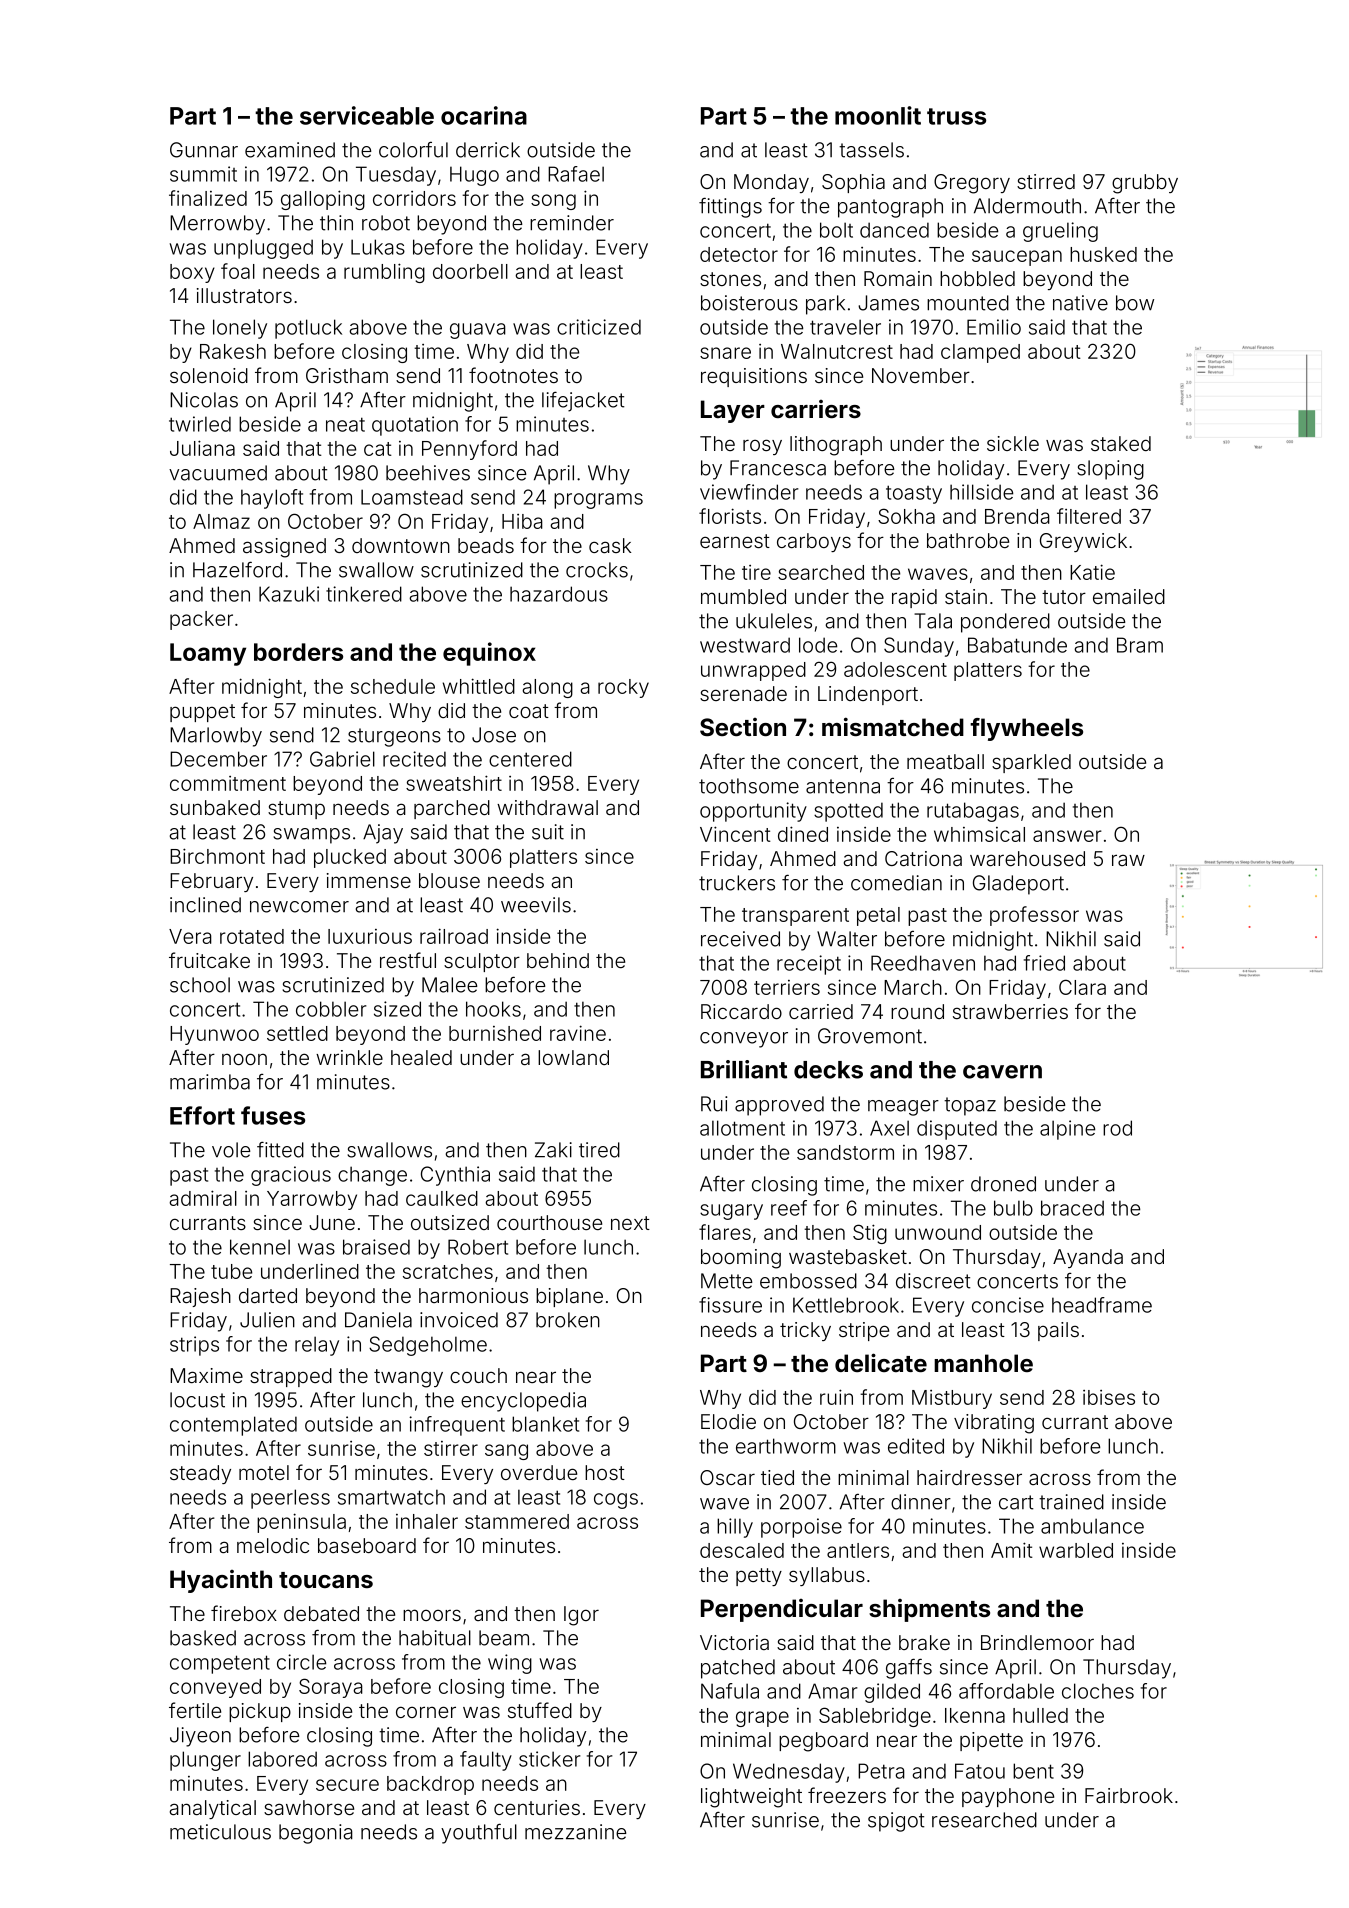 This screenshot has height=1908, width=1349. Describe the element at coordinates (1016, 1502) in the screenshot. I see `cart` at that location.
